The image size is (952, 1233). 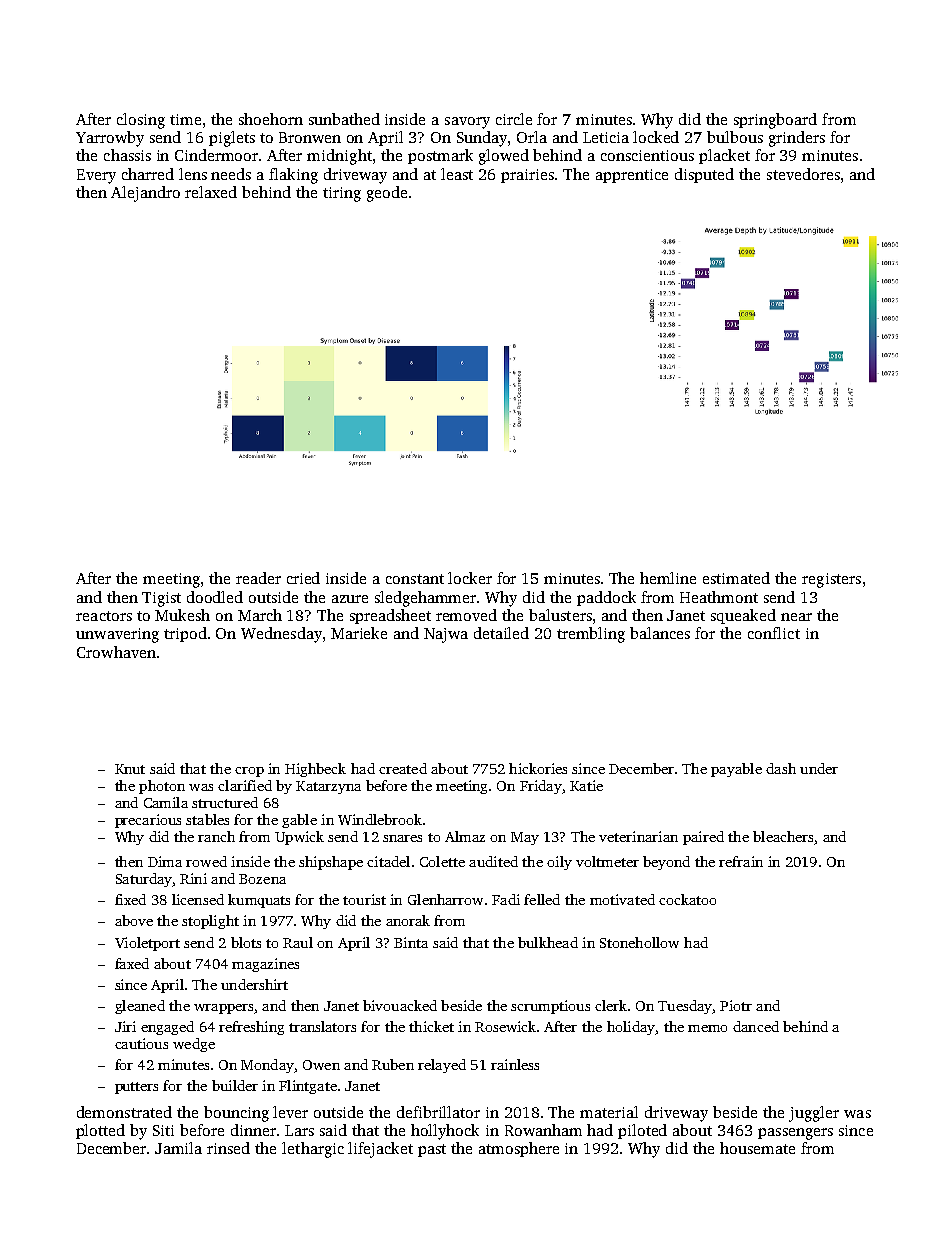 What do you see at coordinates (350, 599) in the page?
I see `azure` at bounding box center [350, 599].
